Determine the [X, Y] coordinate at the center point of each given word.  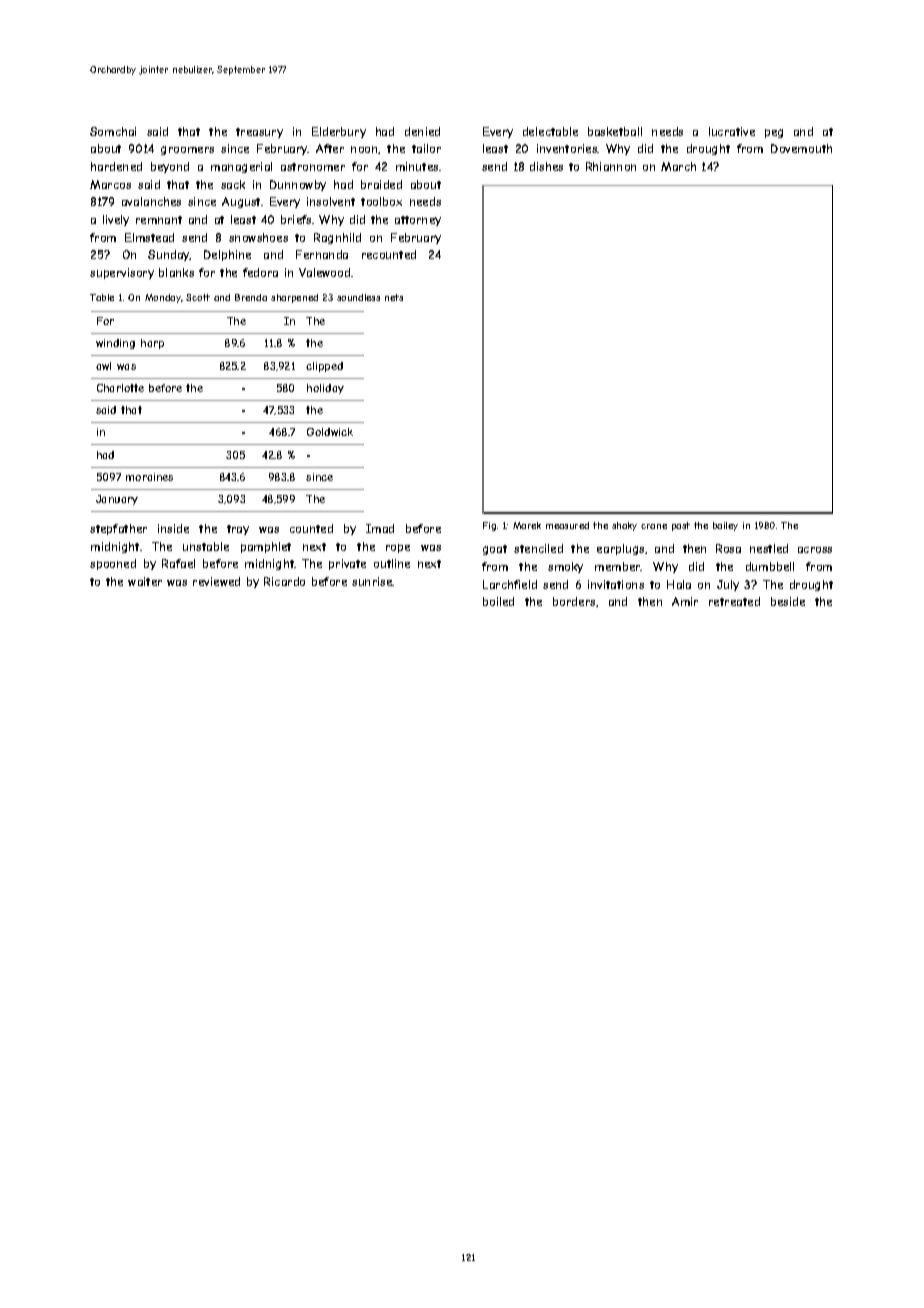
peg [774, 133]
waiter [145, 581]
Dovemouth [801, 148]
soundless [358, 297]
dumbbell [770, 566]
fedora [260, 272]
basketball [615, 131]
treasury [259, 133]
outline [392, 563]
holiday [325, 389]
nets [394, 297]
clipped [324, 367]
